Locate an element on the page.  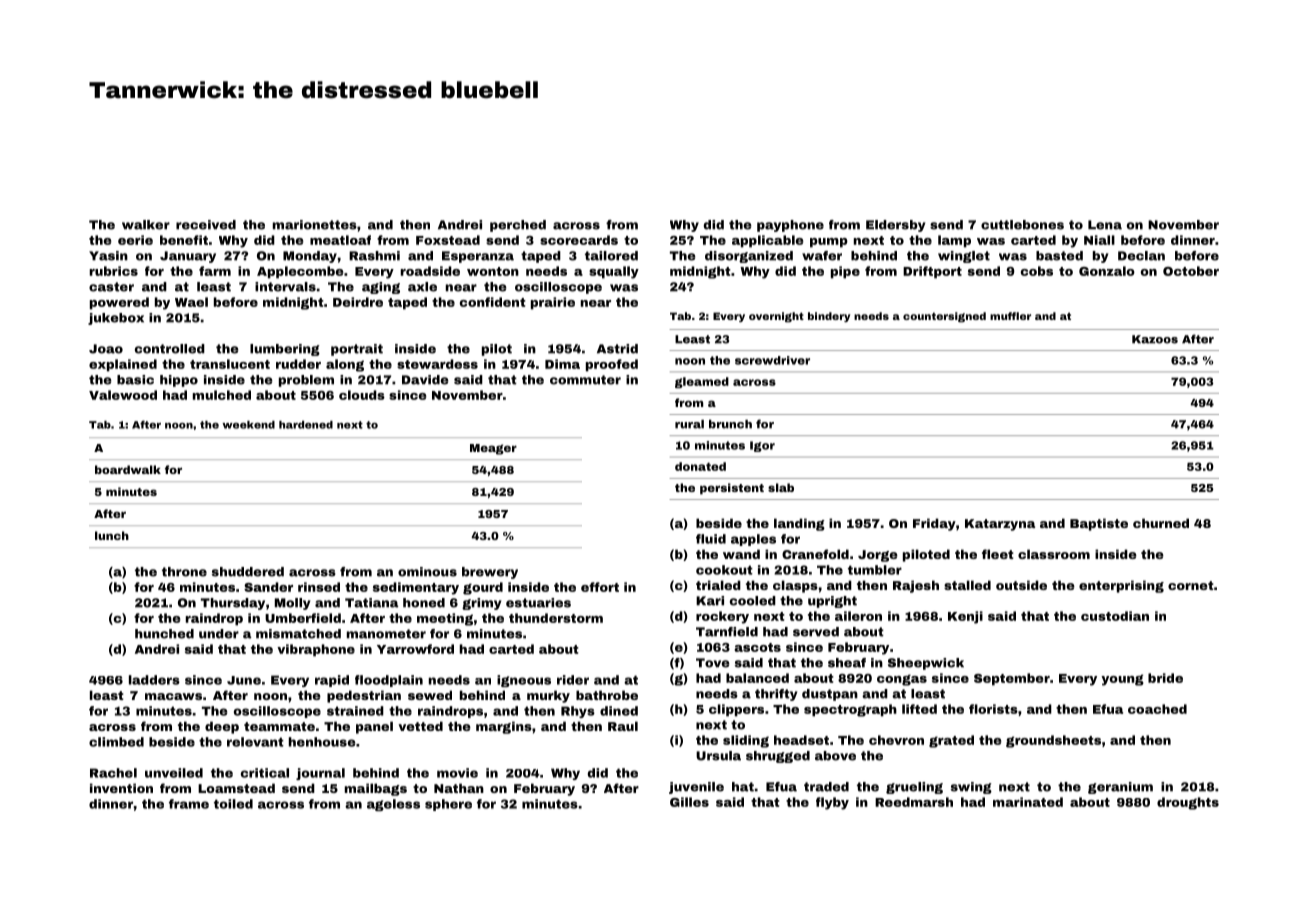
October is located at coordinates (1191, 271).
